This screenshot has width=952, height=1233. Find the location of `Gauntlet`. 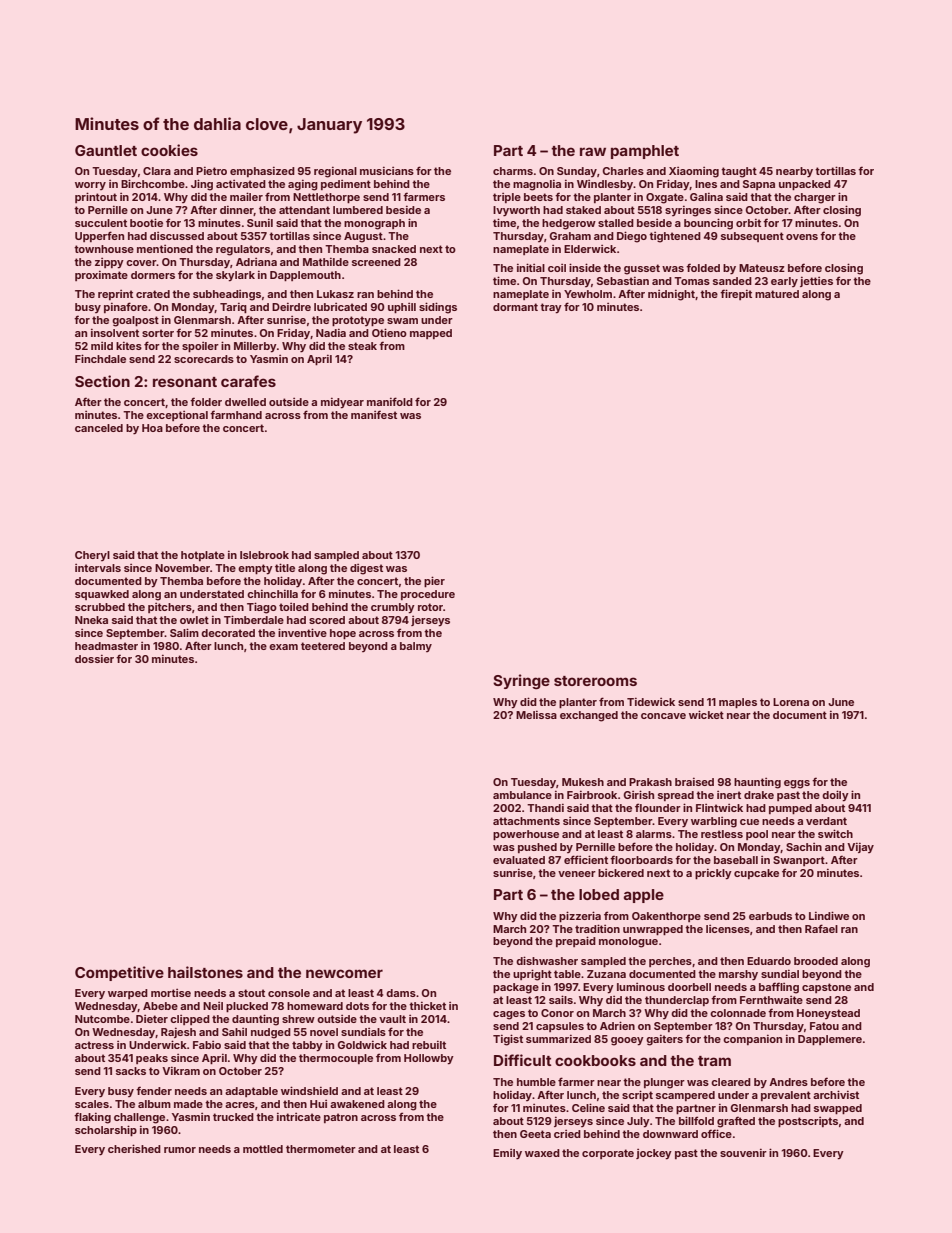

Gauntlet is located at coordinates (106, 150).
